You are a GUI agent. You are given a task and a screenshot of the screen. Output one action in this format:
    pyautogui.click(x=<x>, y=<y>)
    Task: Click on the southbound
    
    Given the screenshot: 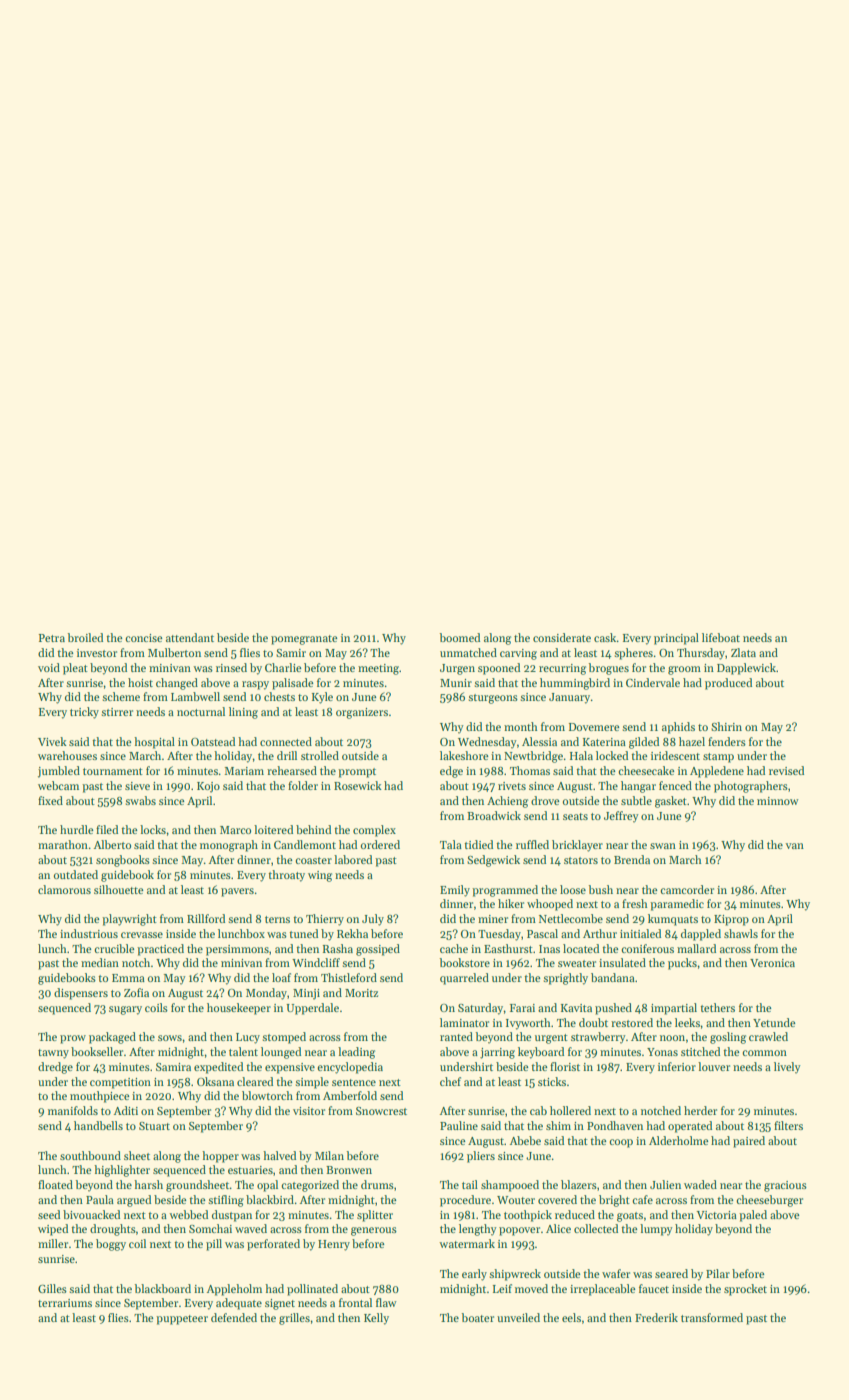 What is the action you would take?
    pyautogui.click(x=90, y=1155)
